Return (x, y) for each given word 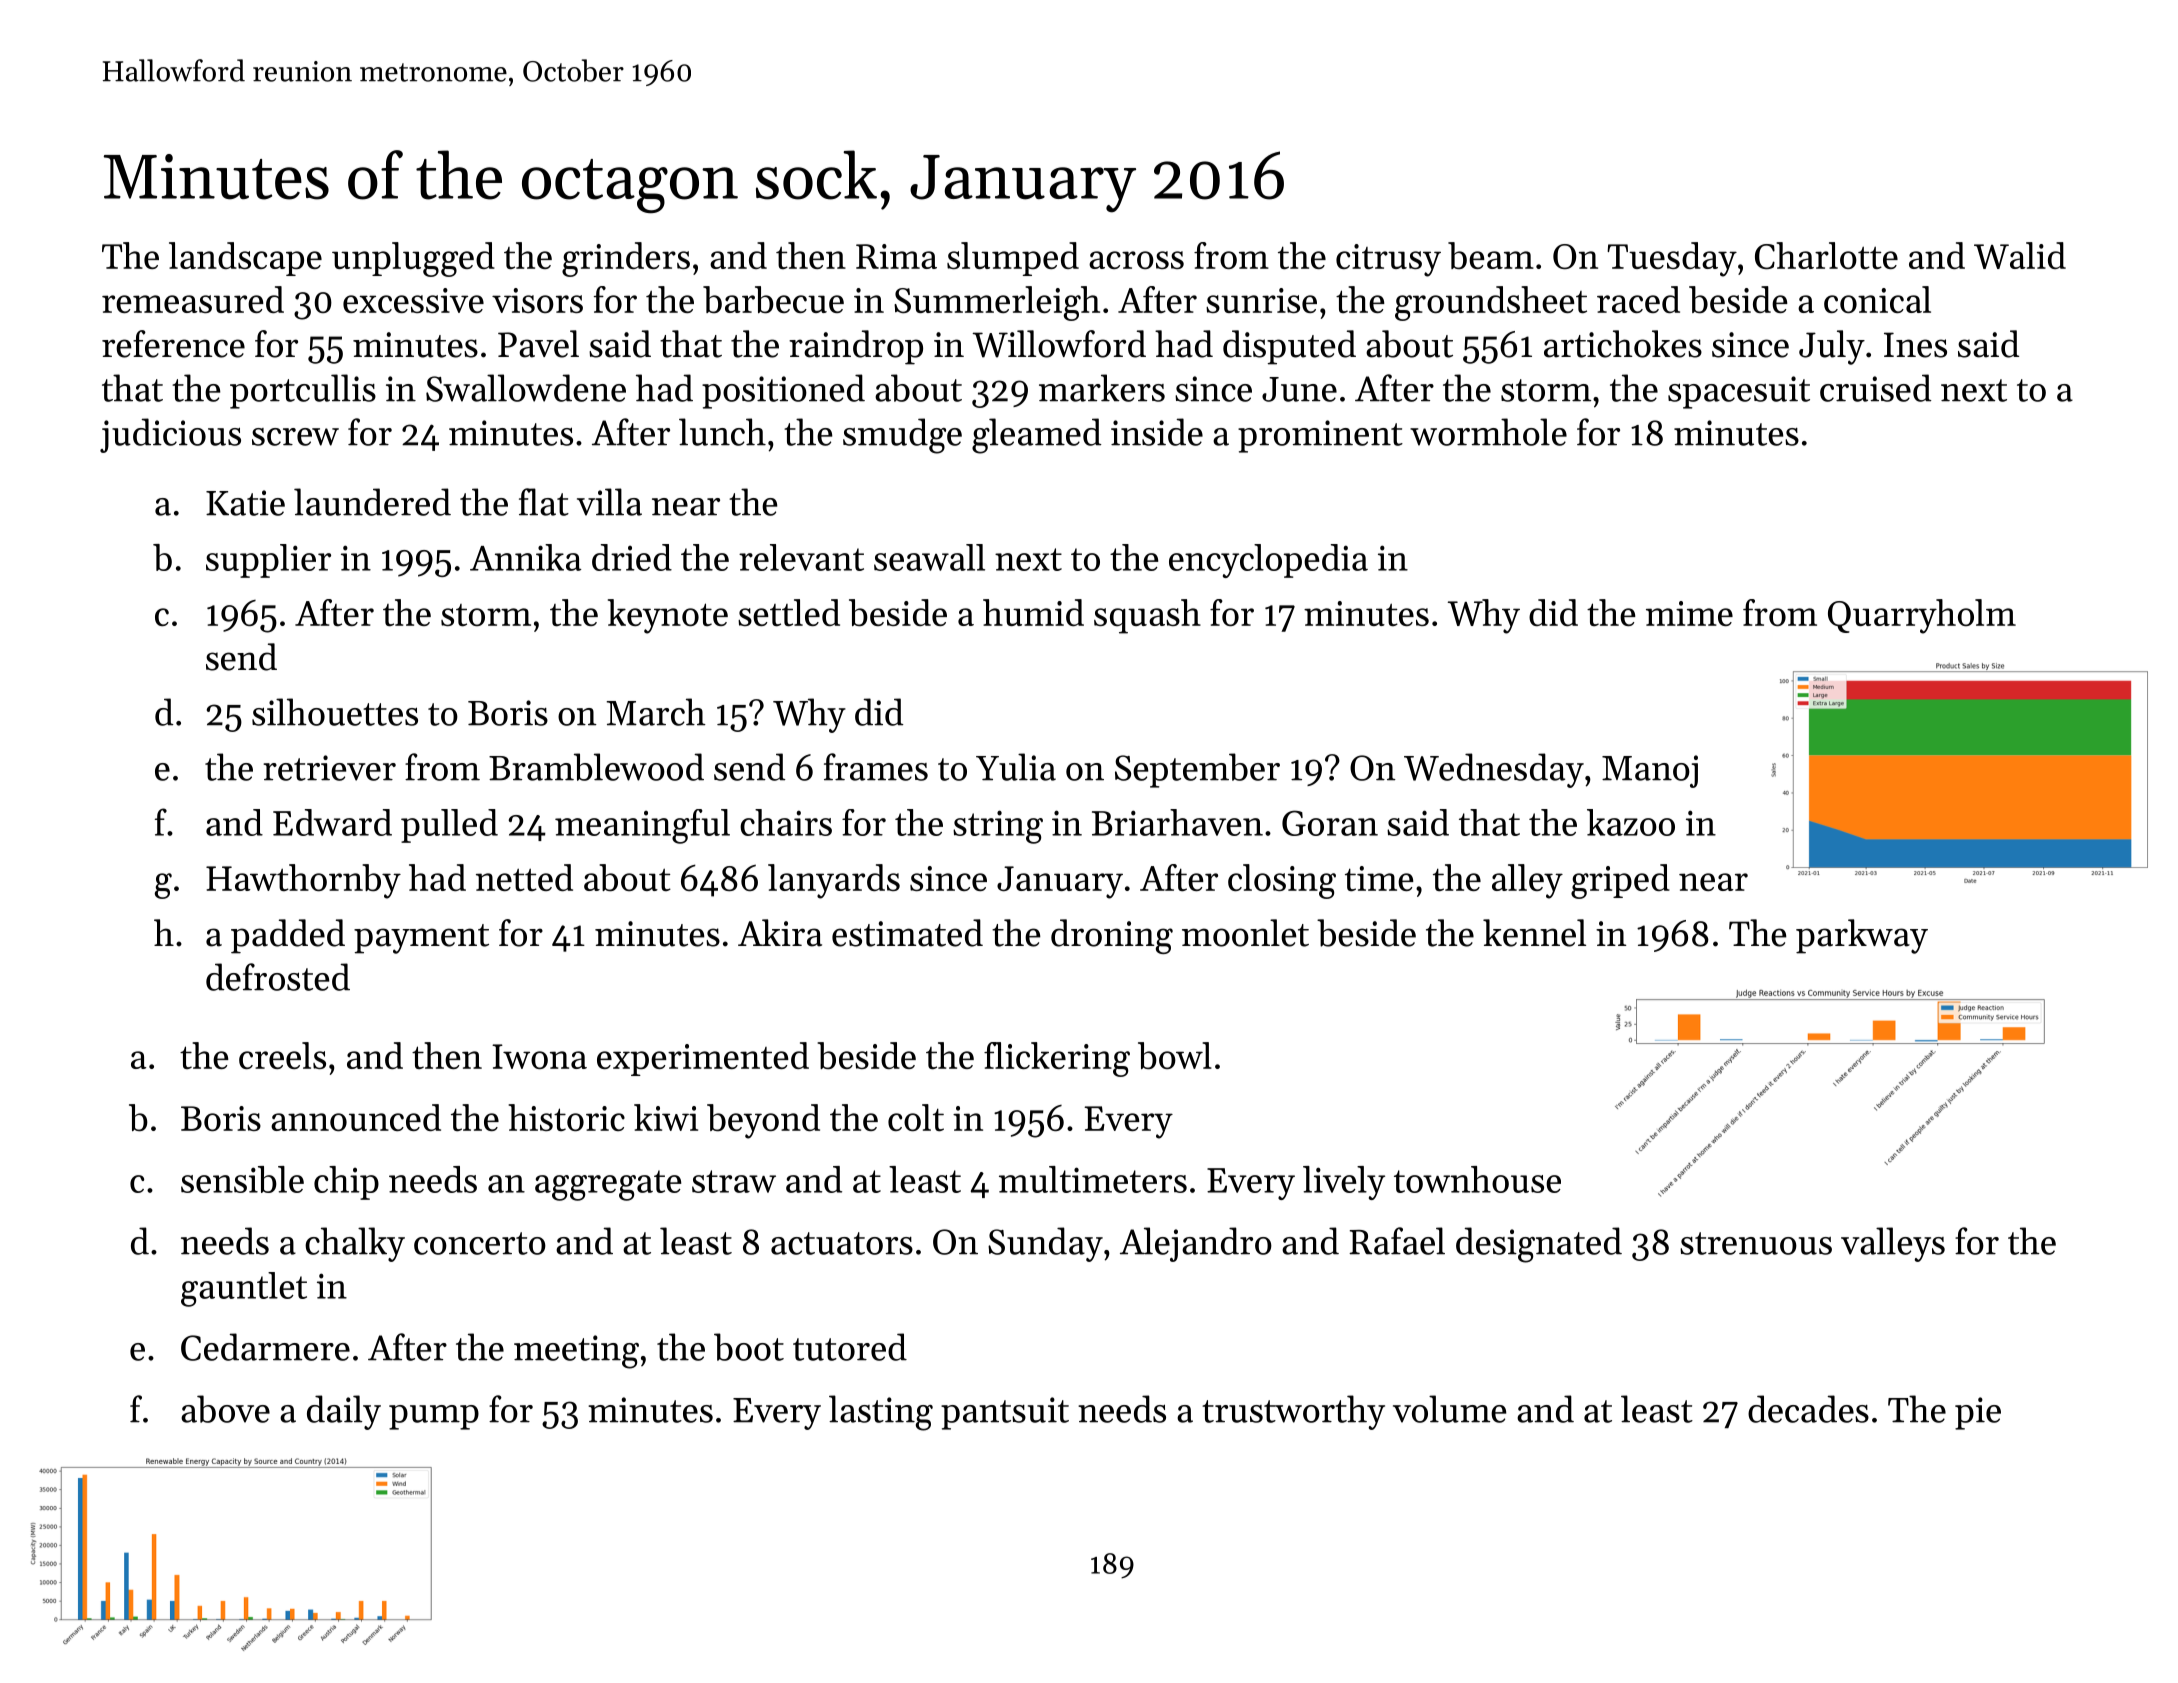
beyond (763, 1121)
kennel (1534, 933)
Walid (2020, 255)
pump (434, 1417)
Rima (896, 256)
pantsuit (1005, 1413)
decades (1808, 1409)
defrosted (278, 977)
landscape (245, 259)
